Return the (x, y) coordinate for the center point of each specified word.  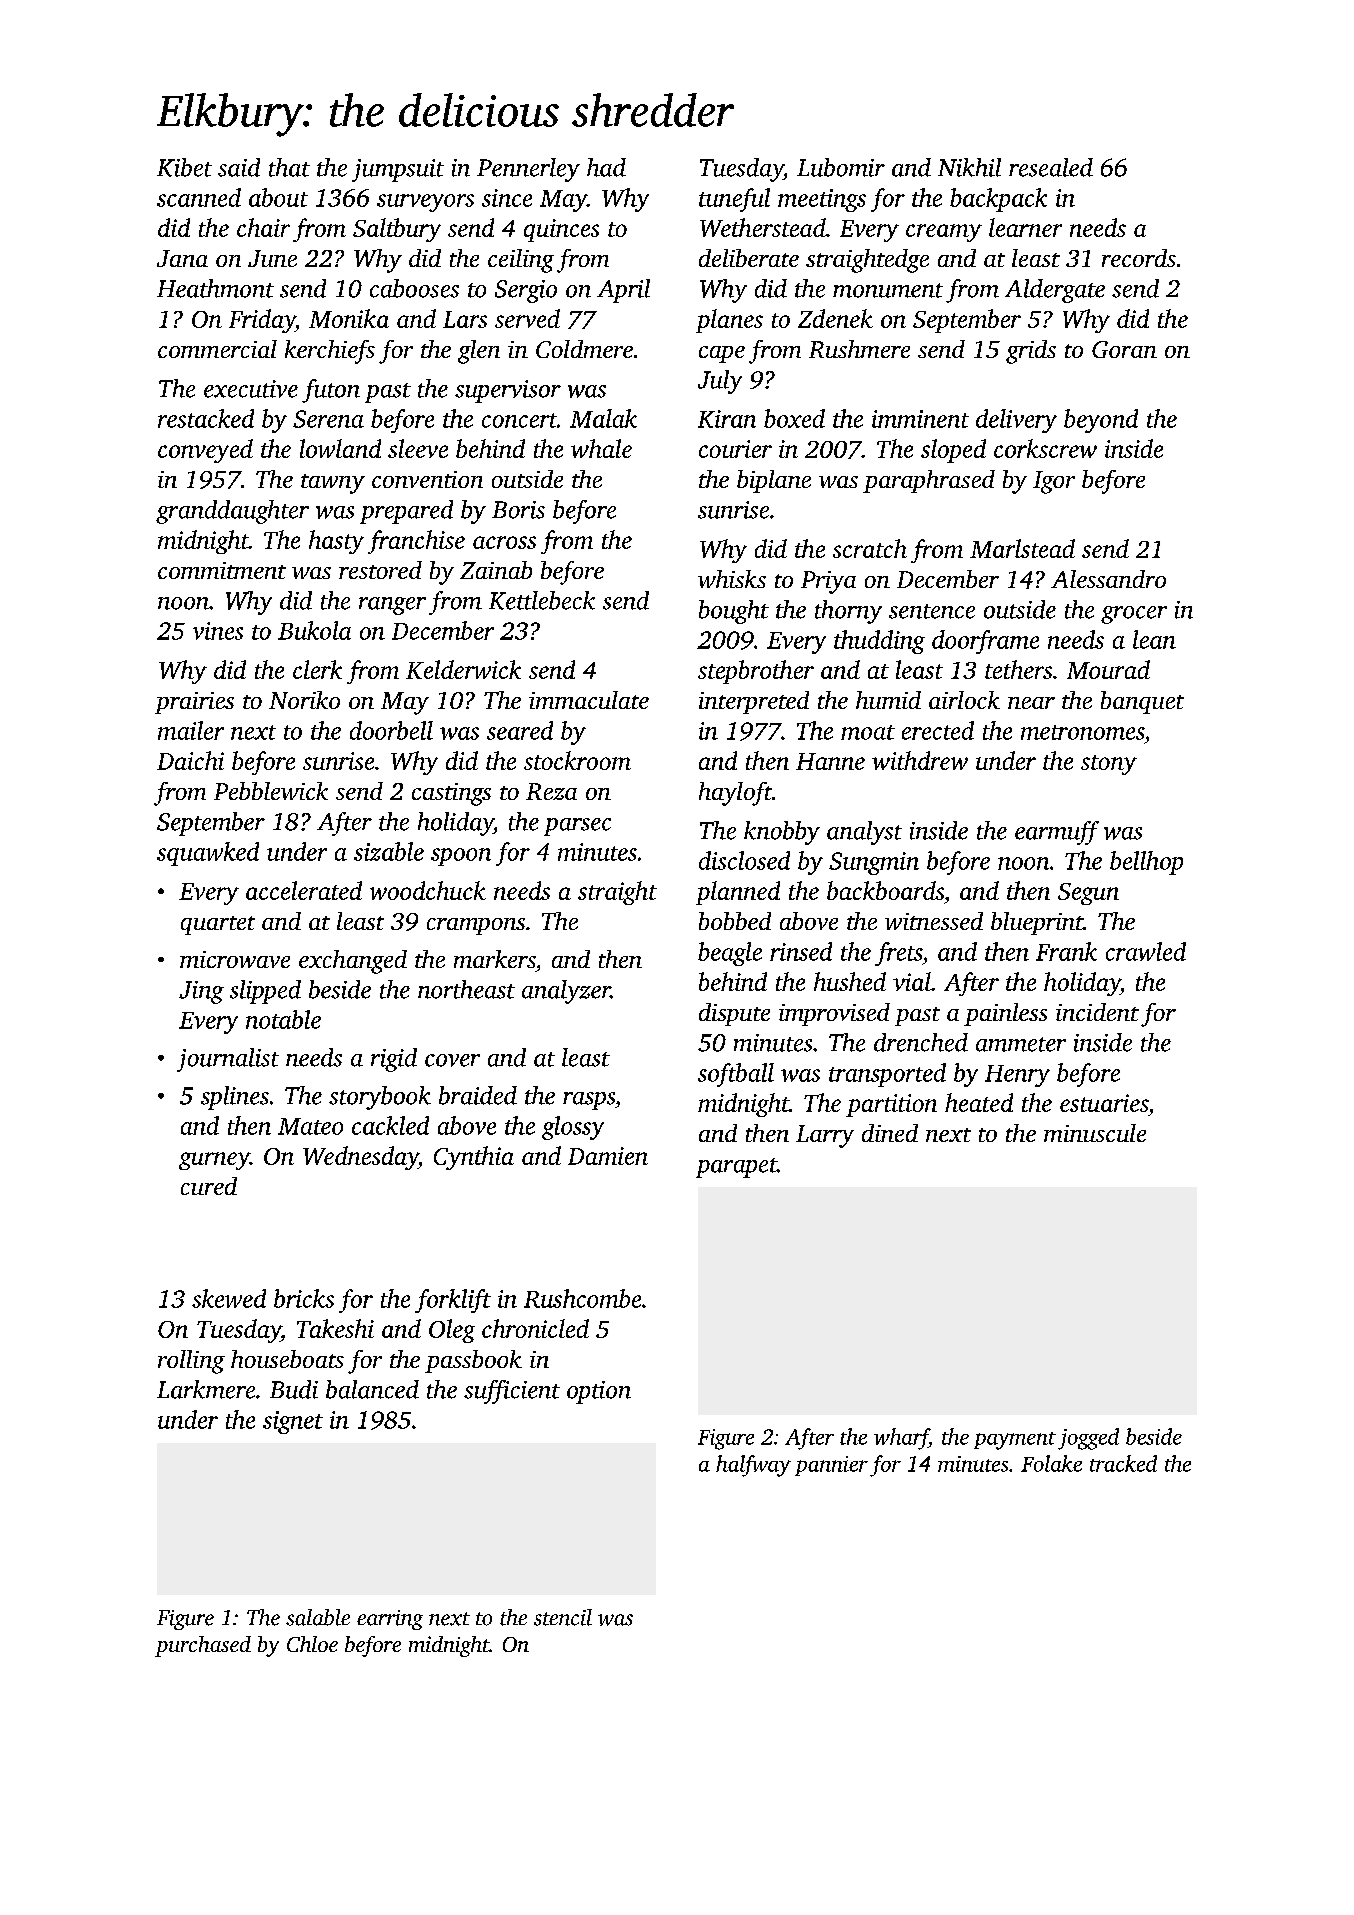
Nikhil (969, 167)
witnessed (934, 921)
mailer (191, 730)
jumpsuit (398, 170)
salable (318, 1617)
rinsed (801, 951)
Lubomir (841, 167)
